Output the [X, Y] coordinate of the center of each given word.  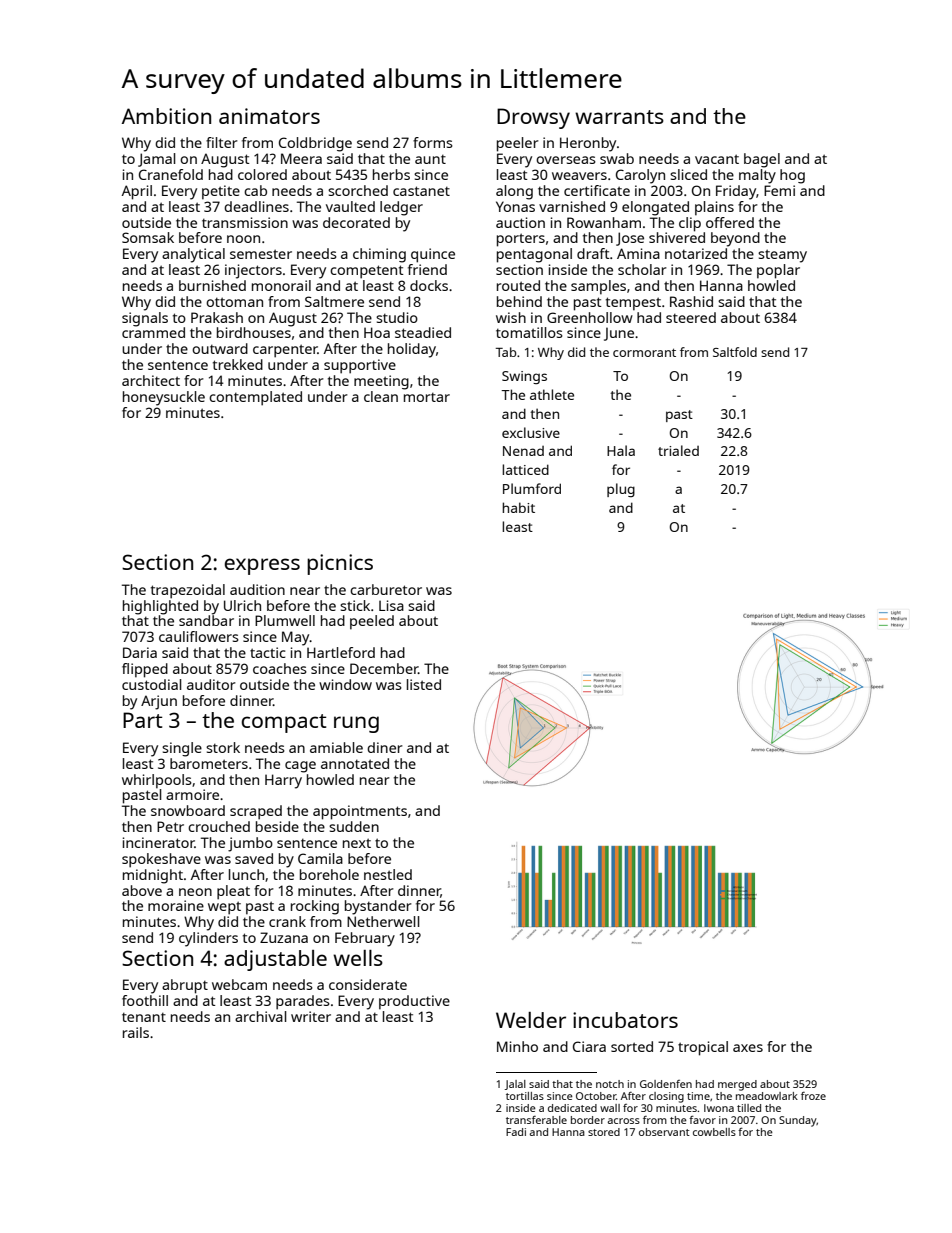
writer [311, 1016]
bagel [762, 160]
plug [621, 490]
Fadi [516, 1132]
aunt [430, 159]
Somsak [148, 237]
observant [664, 1132]
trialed [678, 450]
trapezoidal [188, 591]
